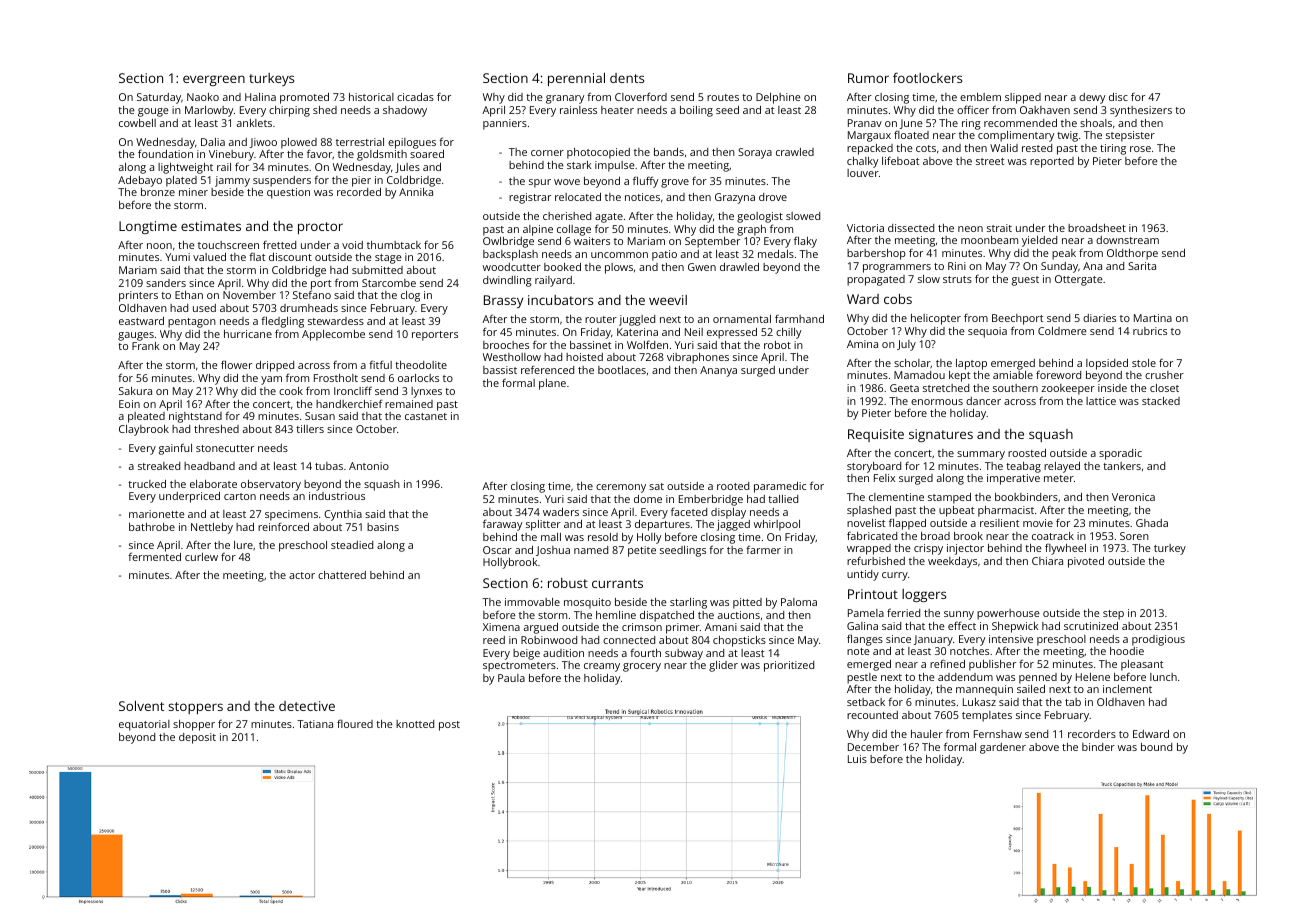 Image resolution: width=1308 pixels, height=924 pixels. I want to click on Brassy, so click(503, 301).
